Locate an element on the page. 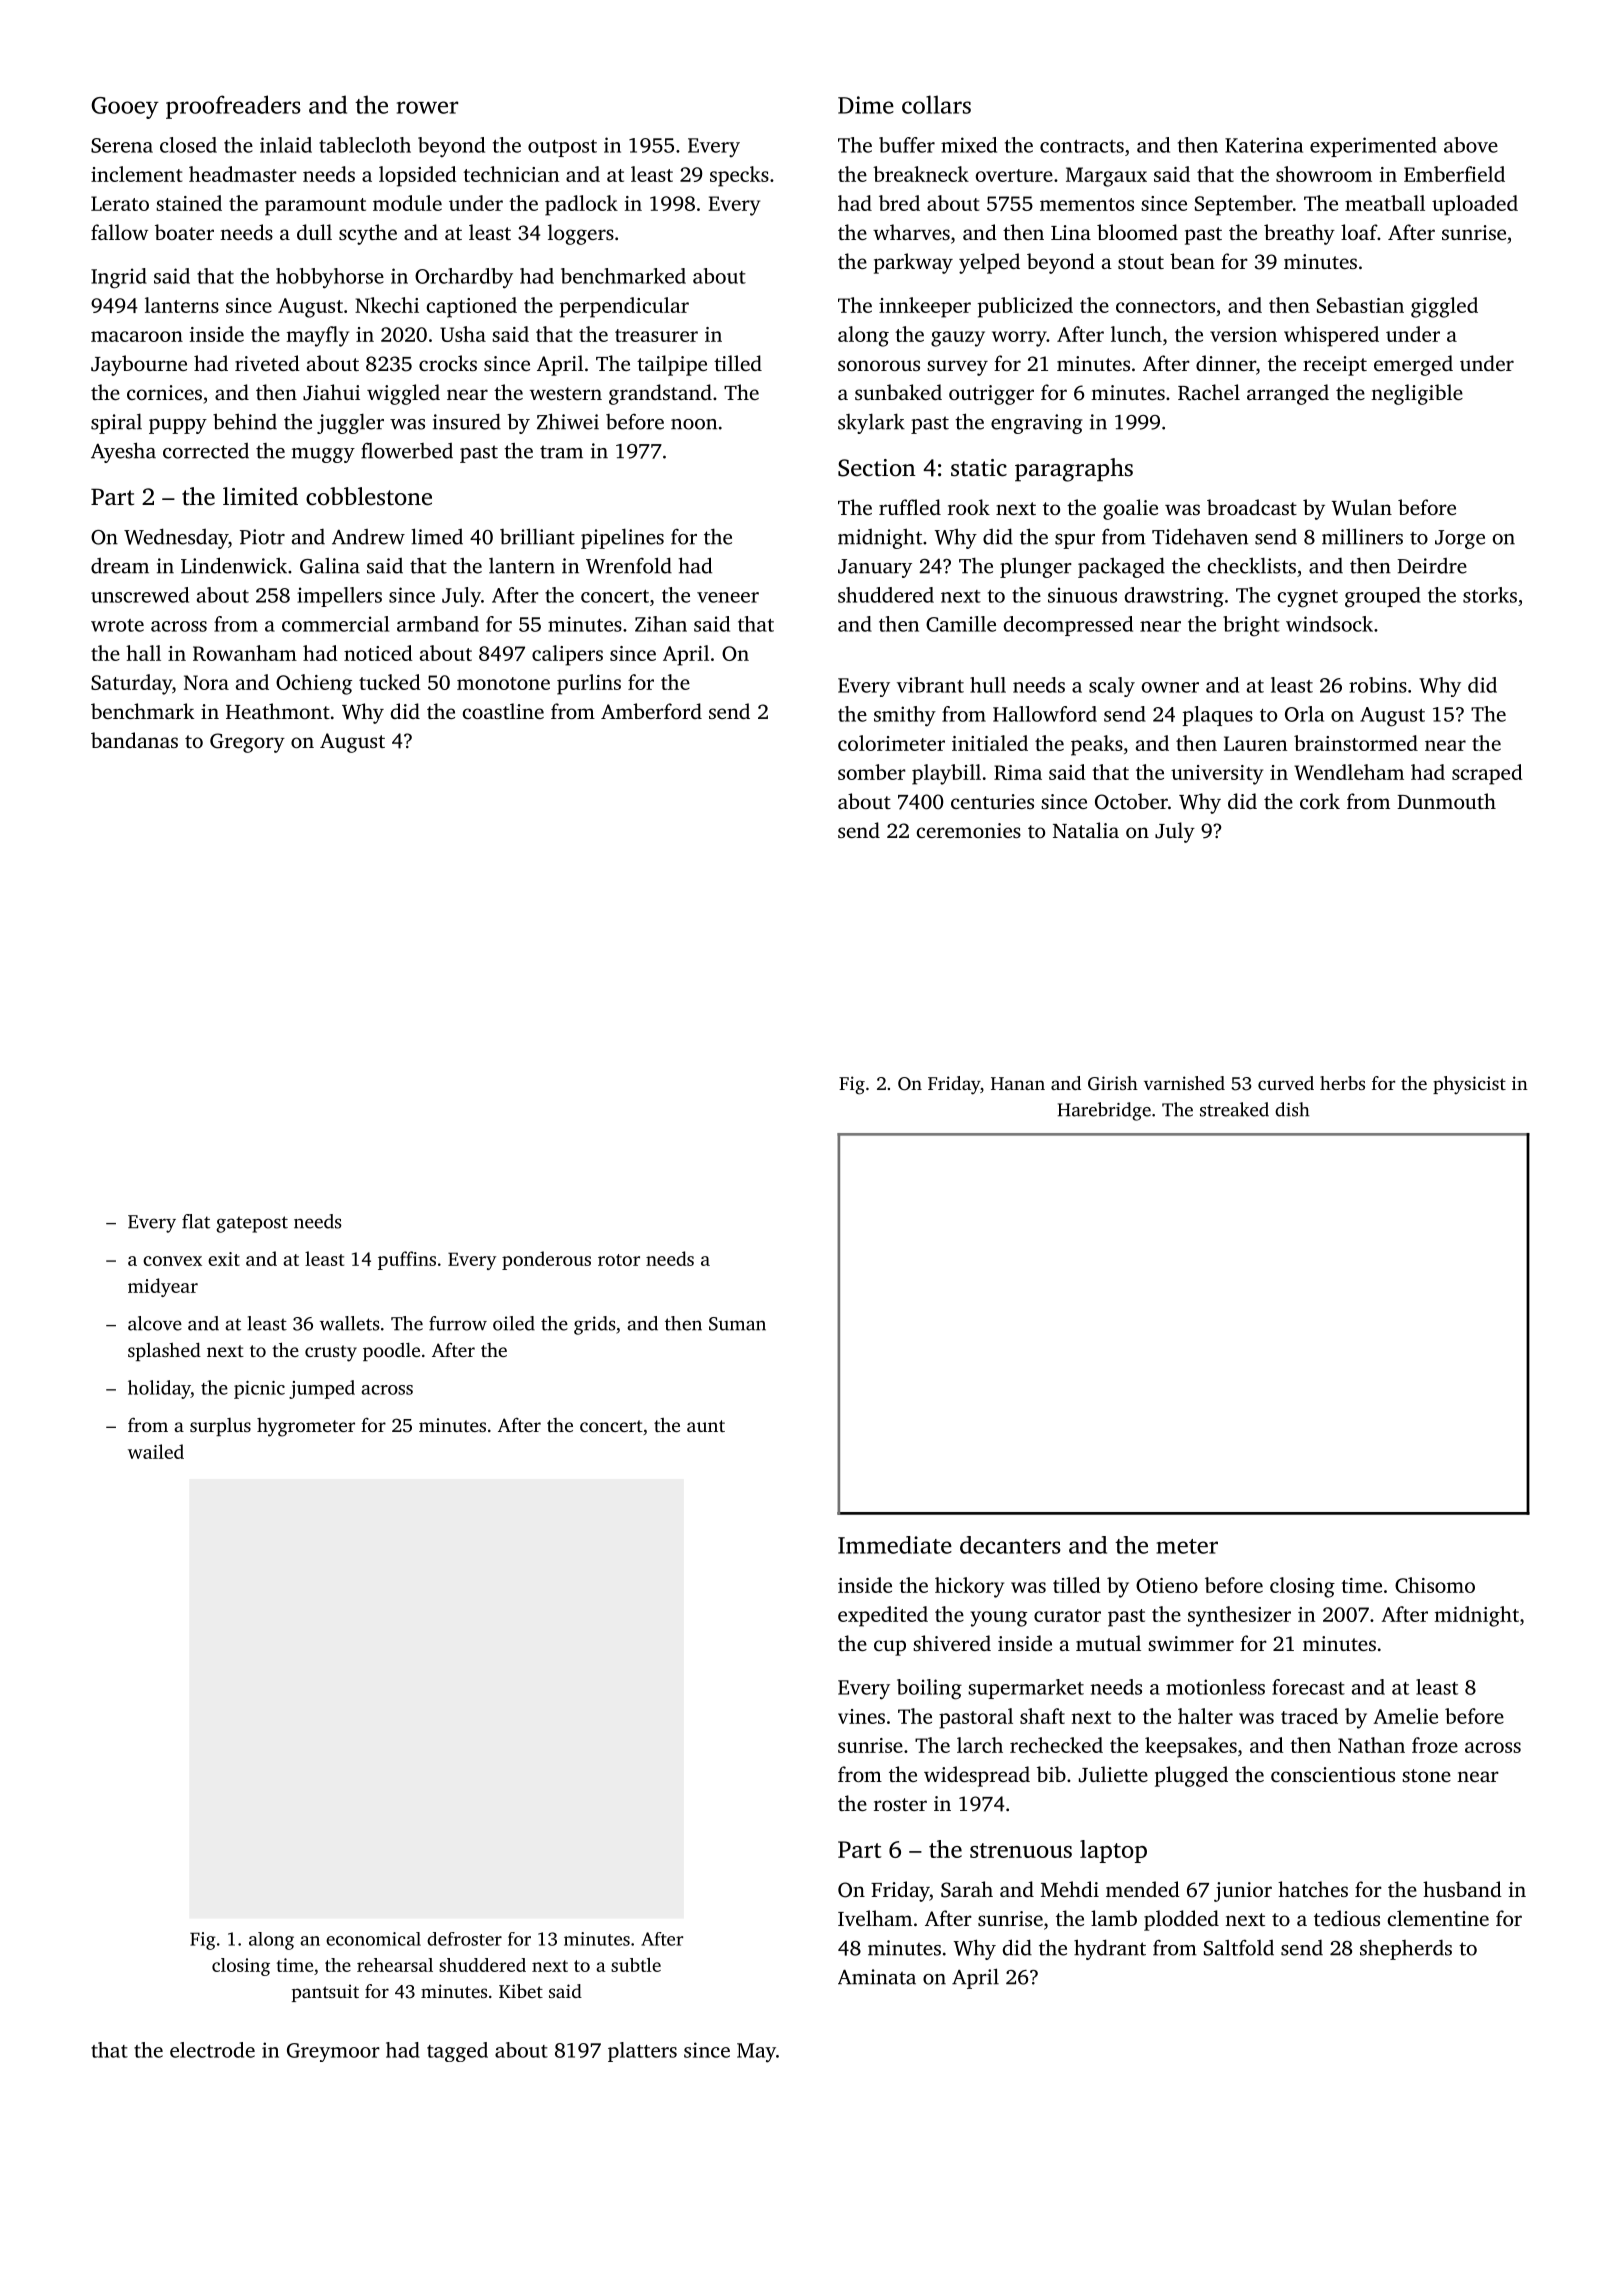  Katerina is located at coordinates (1264, 145).
